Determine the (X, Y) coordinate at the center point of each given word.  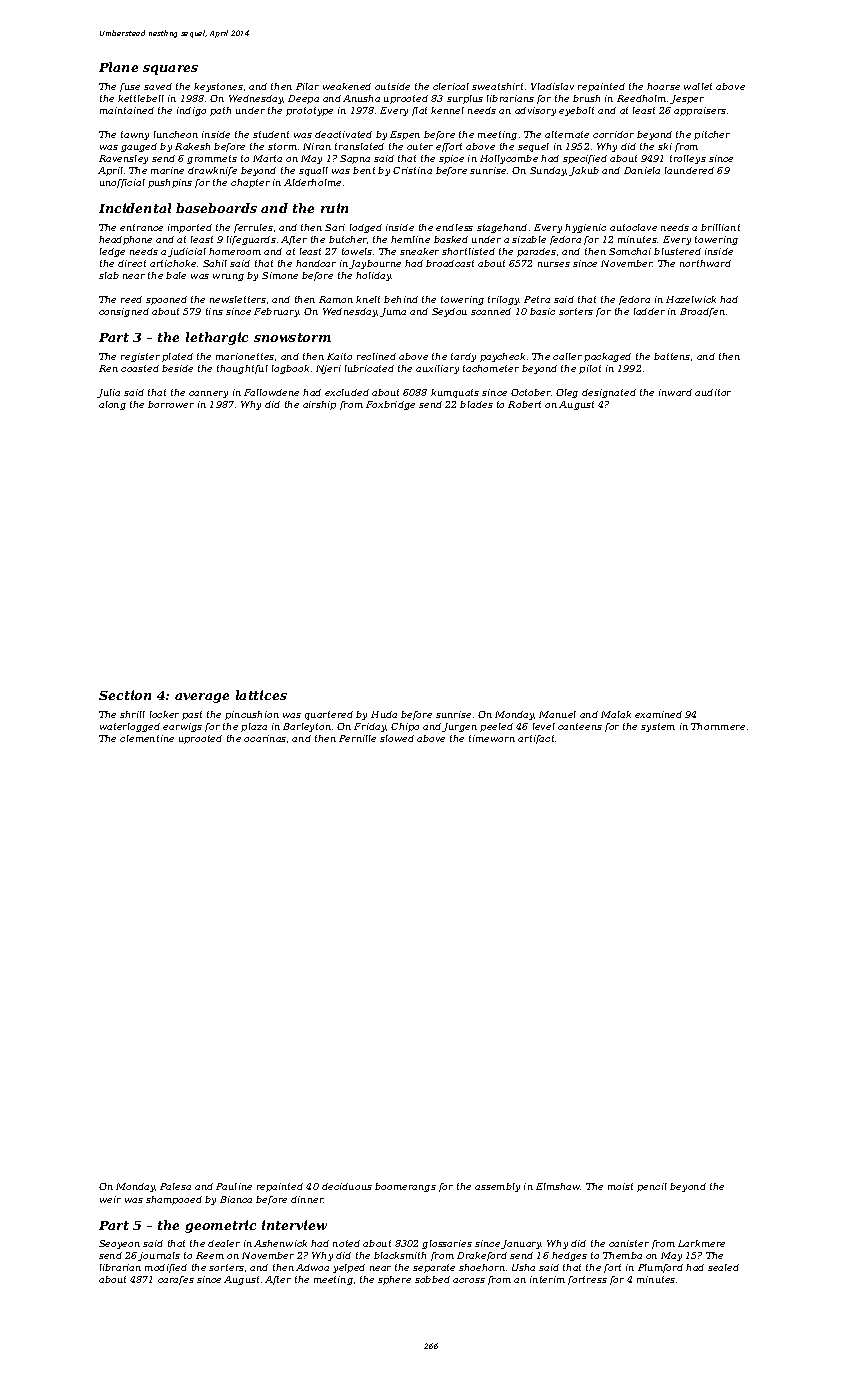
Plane (118, 67)
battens (672, 356)
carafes (176, 1280)
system (658, 727)
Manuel (557, 714)
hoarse (663, 86)
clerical (451, 86)
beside (177, 368)
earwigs (182, 727)
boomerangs (405, 1187)
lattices (261, 695)
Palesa (175, 1186)
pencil (652, 1187)
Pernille (357, 738)
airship (319, 405)
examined (658, 714)
